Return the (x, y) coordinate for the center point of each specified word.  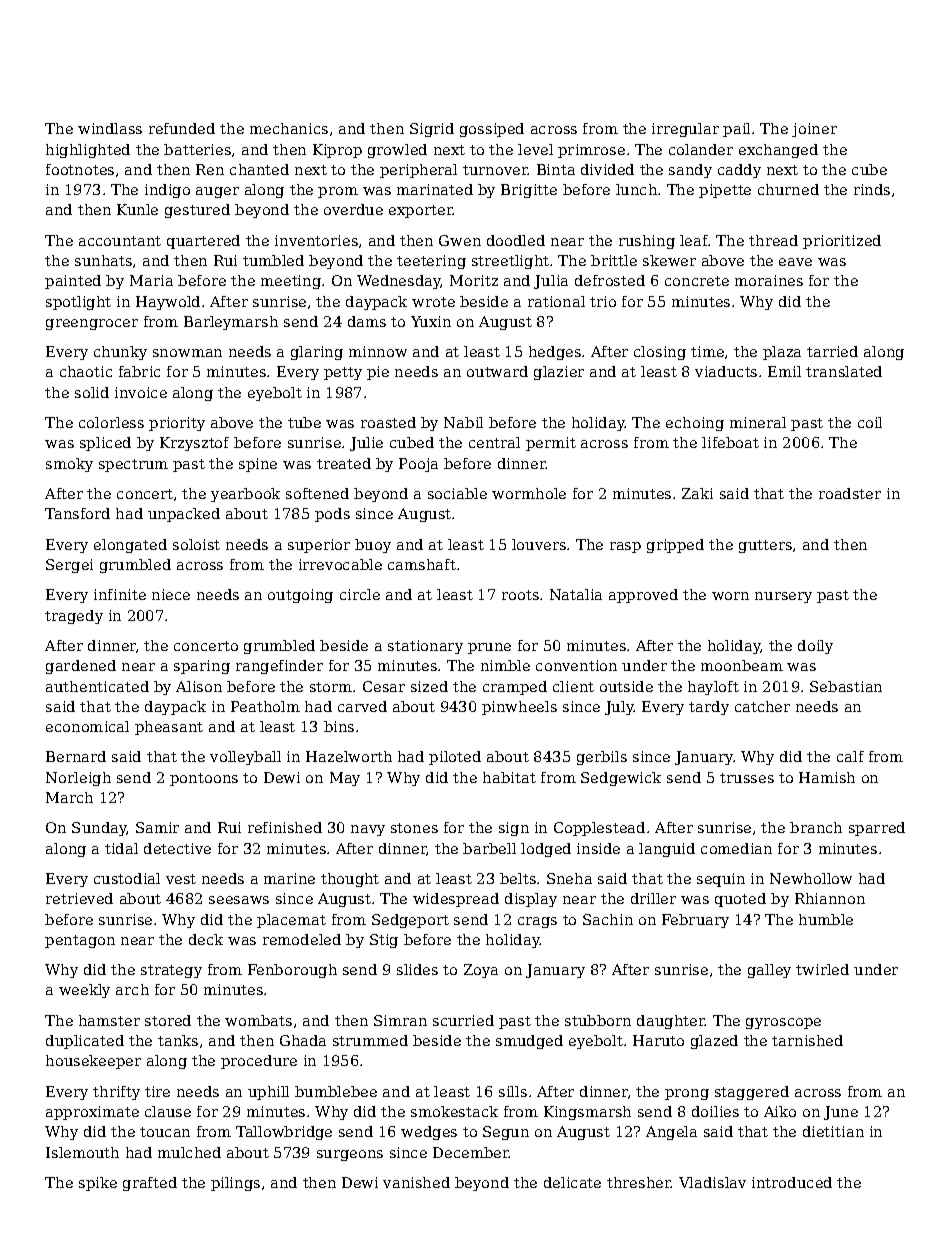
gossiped (492, 130)
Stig (384, 941)
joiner (814, 130)
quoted (740, 900)
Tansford (77, 513)
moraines (769, 280)
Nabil (463, 422)
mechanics (289, 128)
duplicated (85, 1042)
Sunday (99, 829)
